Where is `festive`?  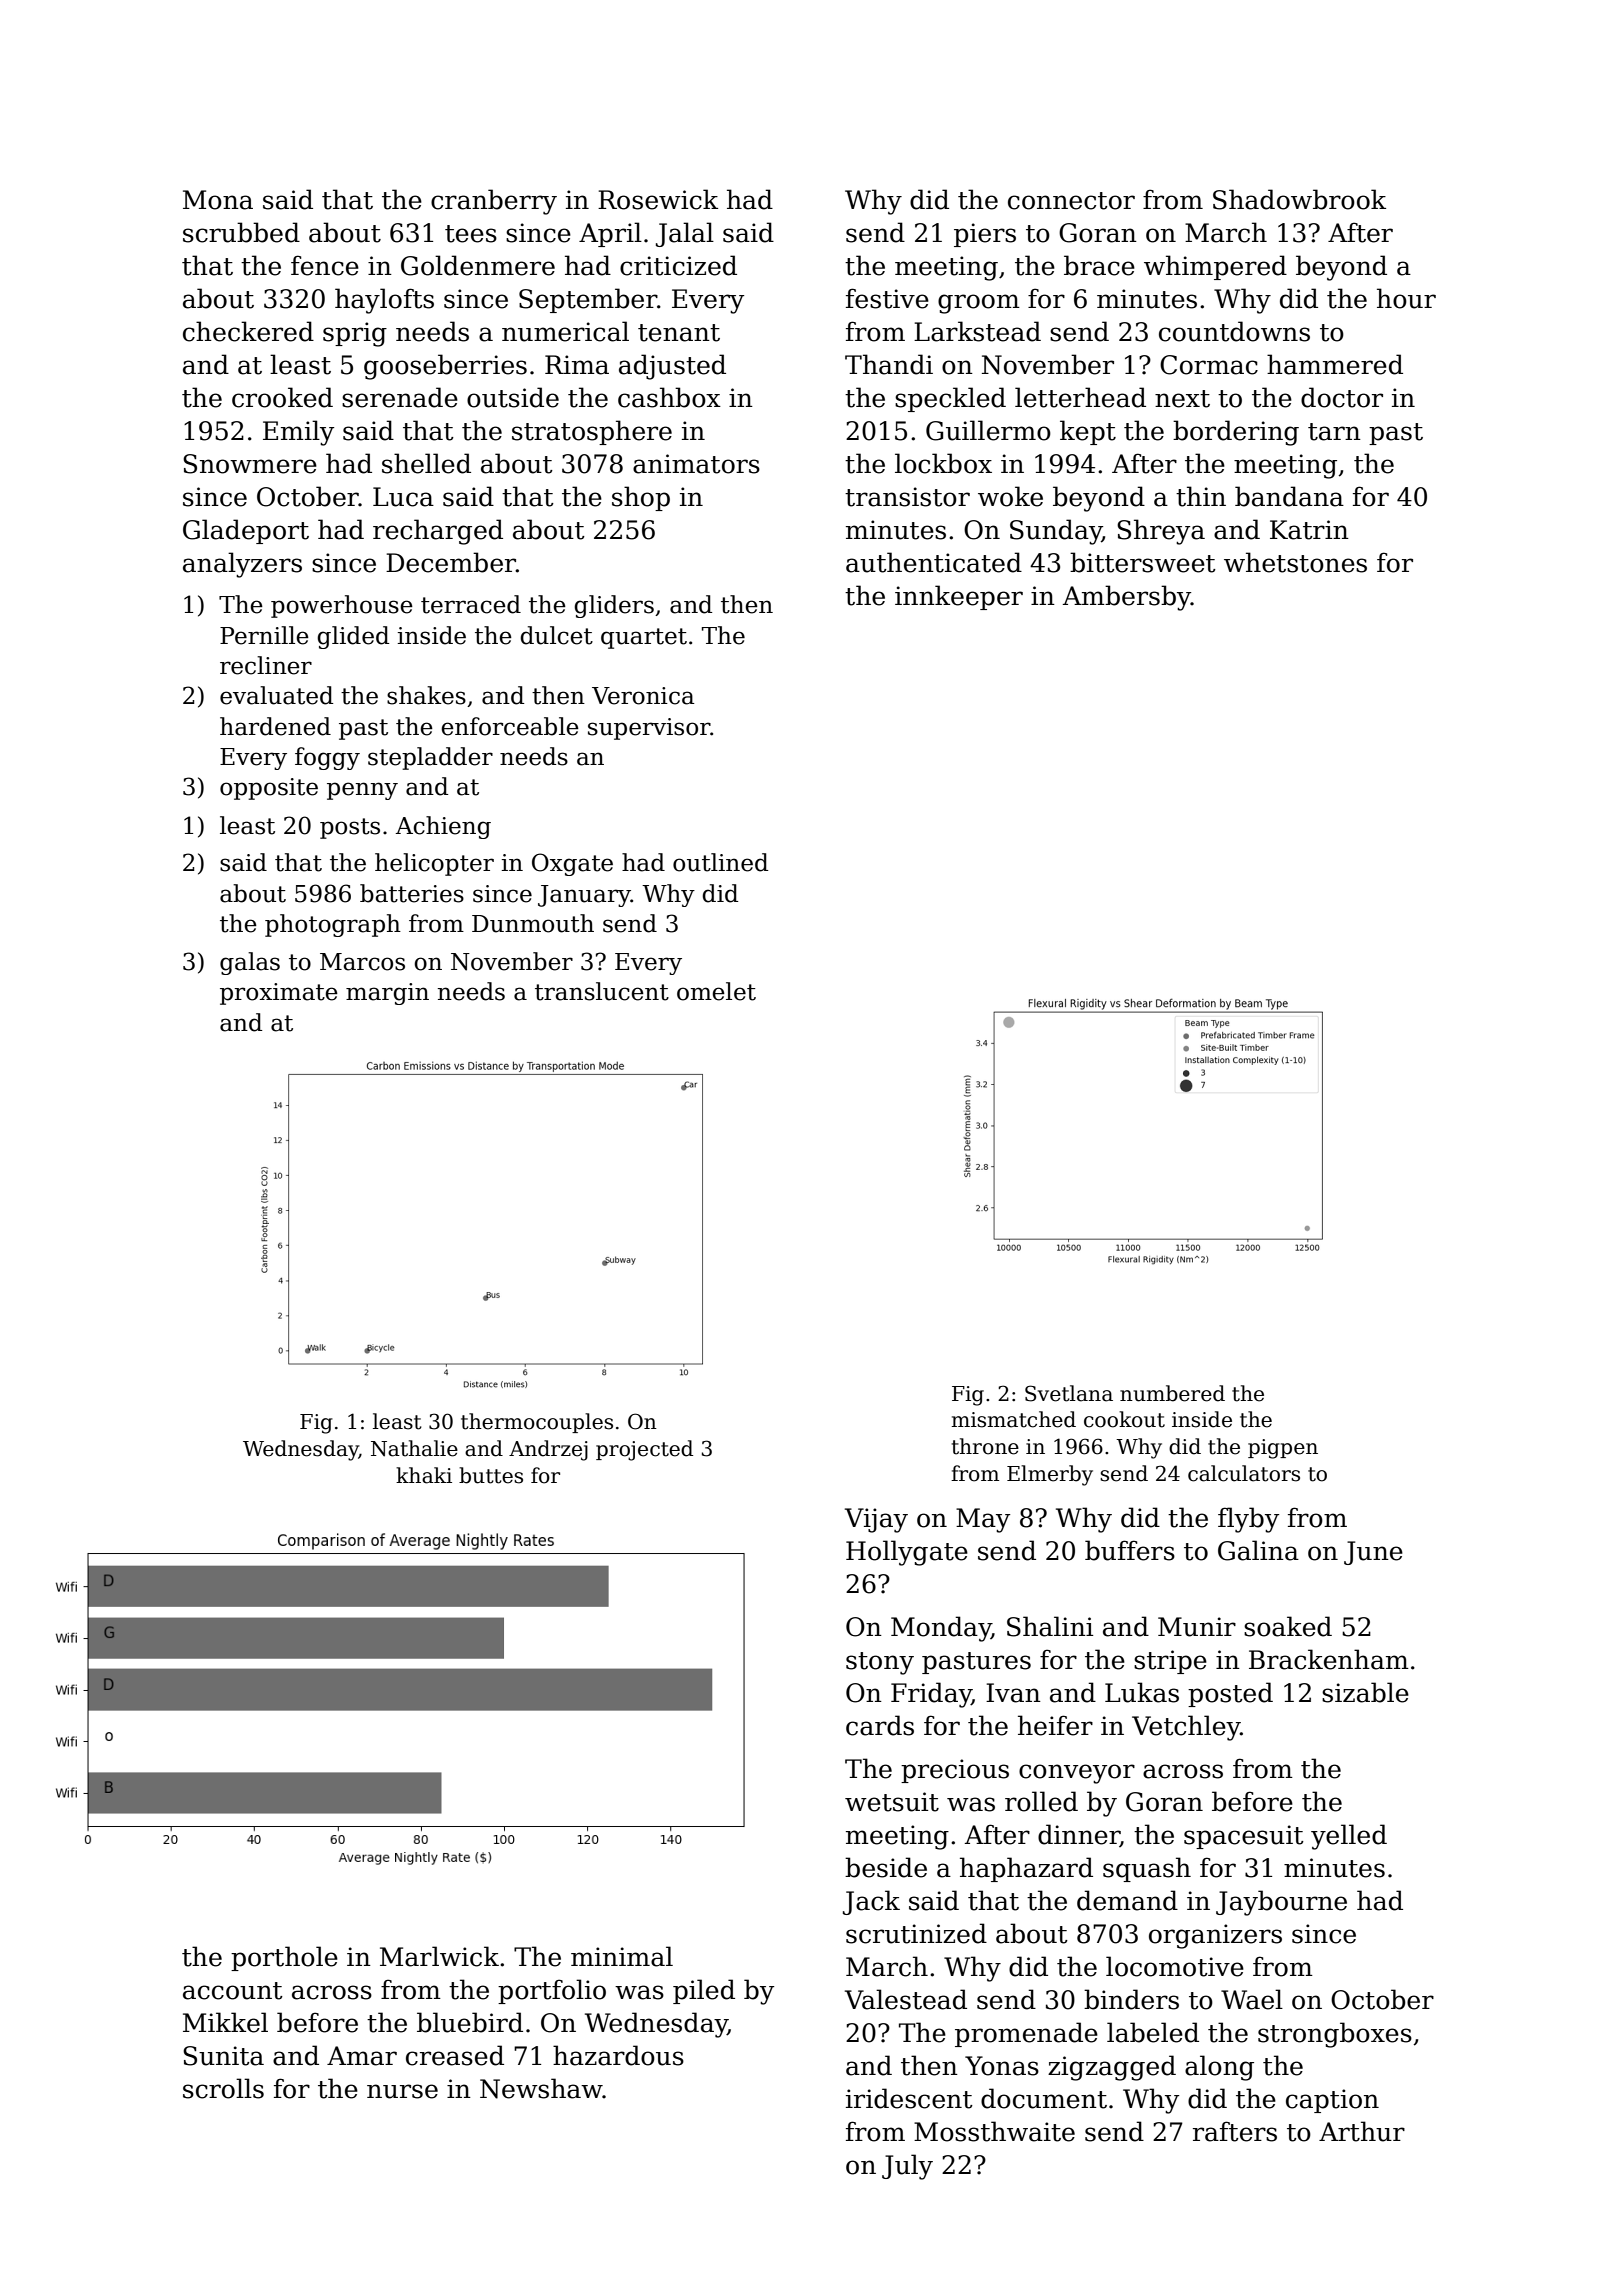 festive is located at coordinates (887, 298).
